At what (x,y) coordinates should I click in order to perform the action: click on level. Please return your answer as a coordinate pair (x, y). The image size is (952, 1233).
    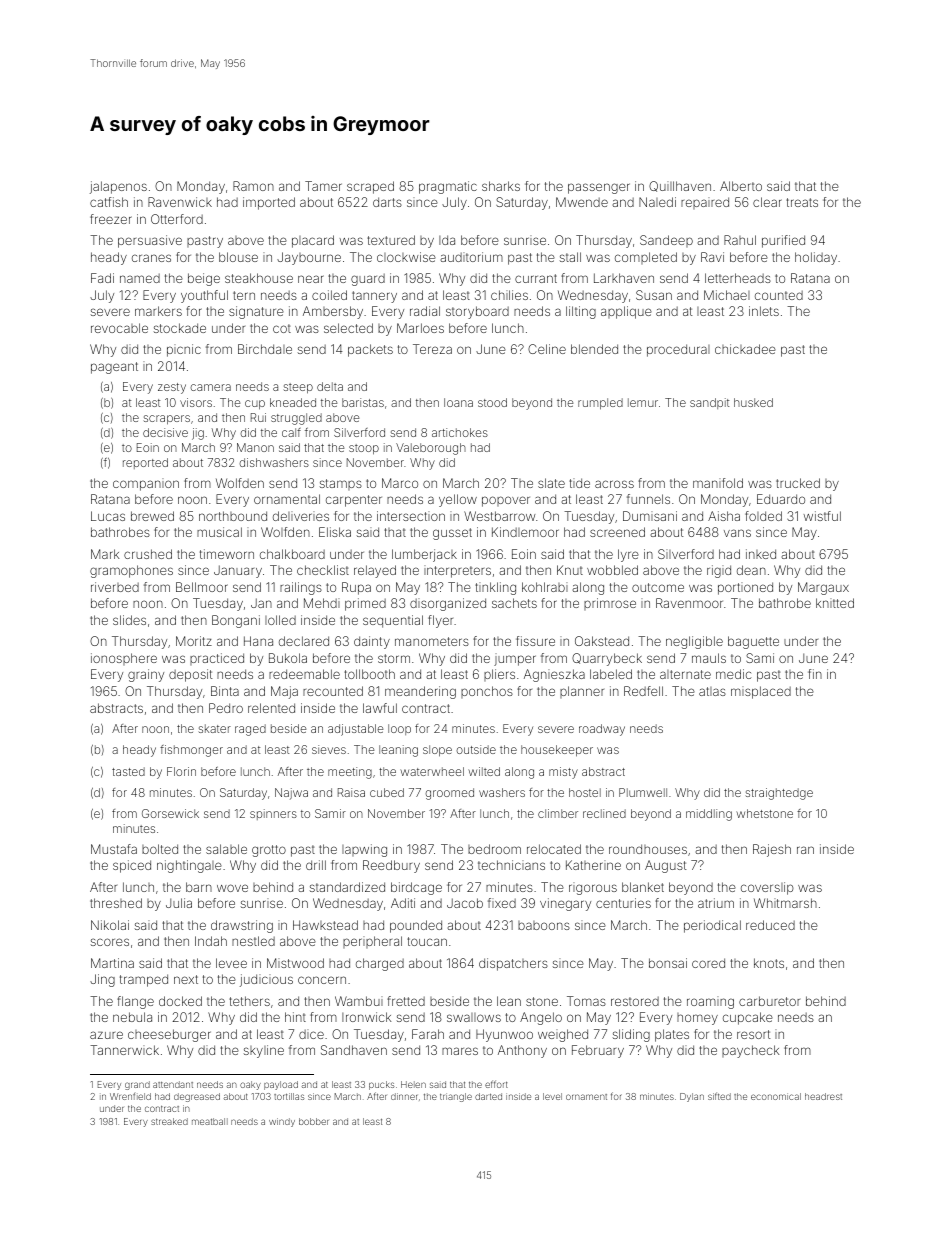
    Looking at the image, I should click on (552, 1096).
